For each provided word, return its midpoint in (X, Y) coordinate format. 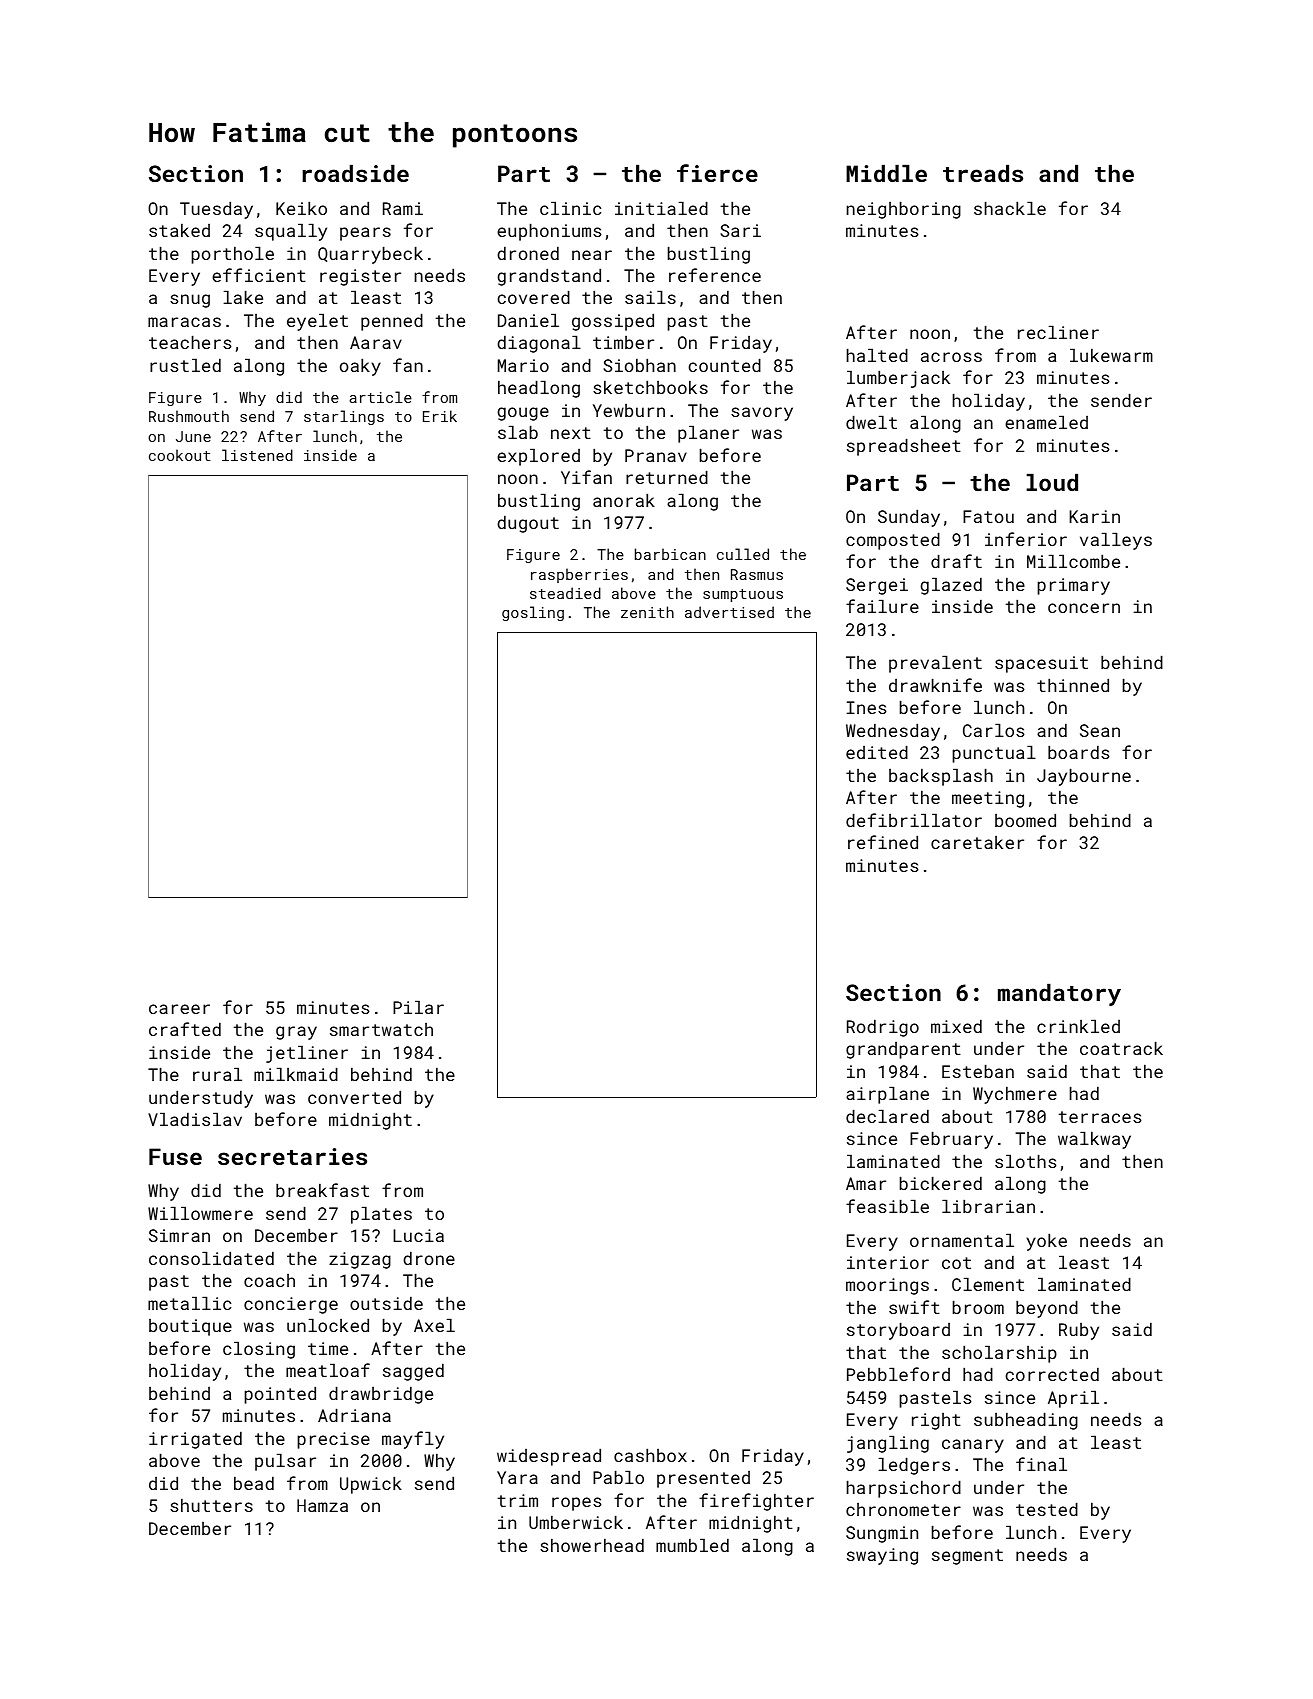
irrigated (195, 1440)
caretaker (977, 842)
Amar (866, 1183)
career (179, 1009)
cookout (180, 455)
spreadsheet (904, 447)
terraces (1100, 1117)
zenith (647, 612)
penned (392, 322)
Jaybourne (1084, 777)
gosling (533, 613)
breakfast (322, 1190)
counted (724, 365)
